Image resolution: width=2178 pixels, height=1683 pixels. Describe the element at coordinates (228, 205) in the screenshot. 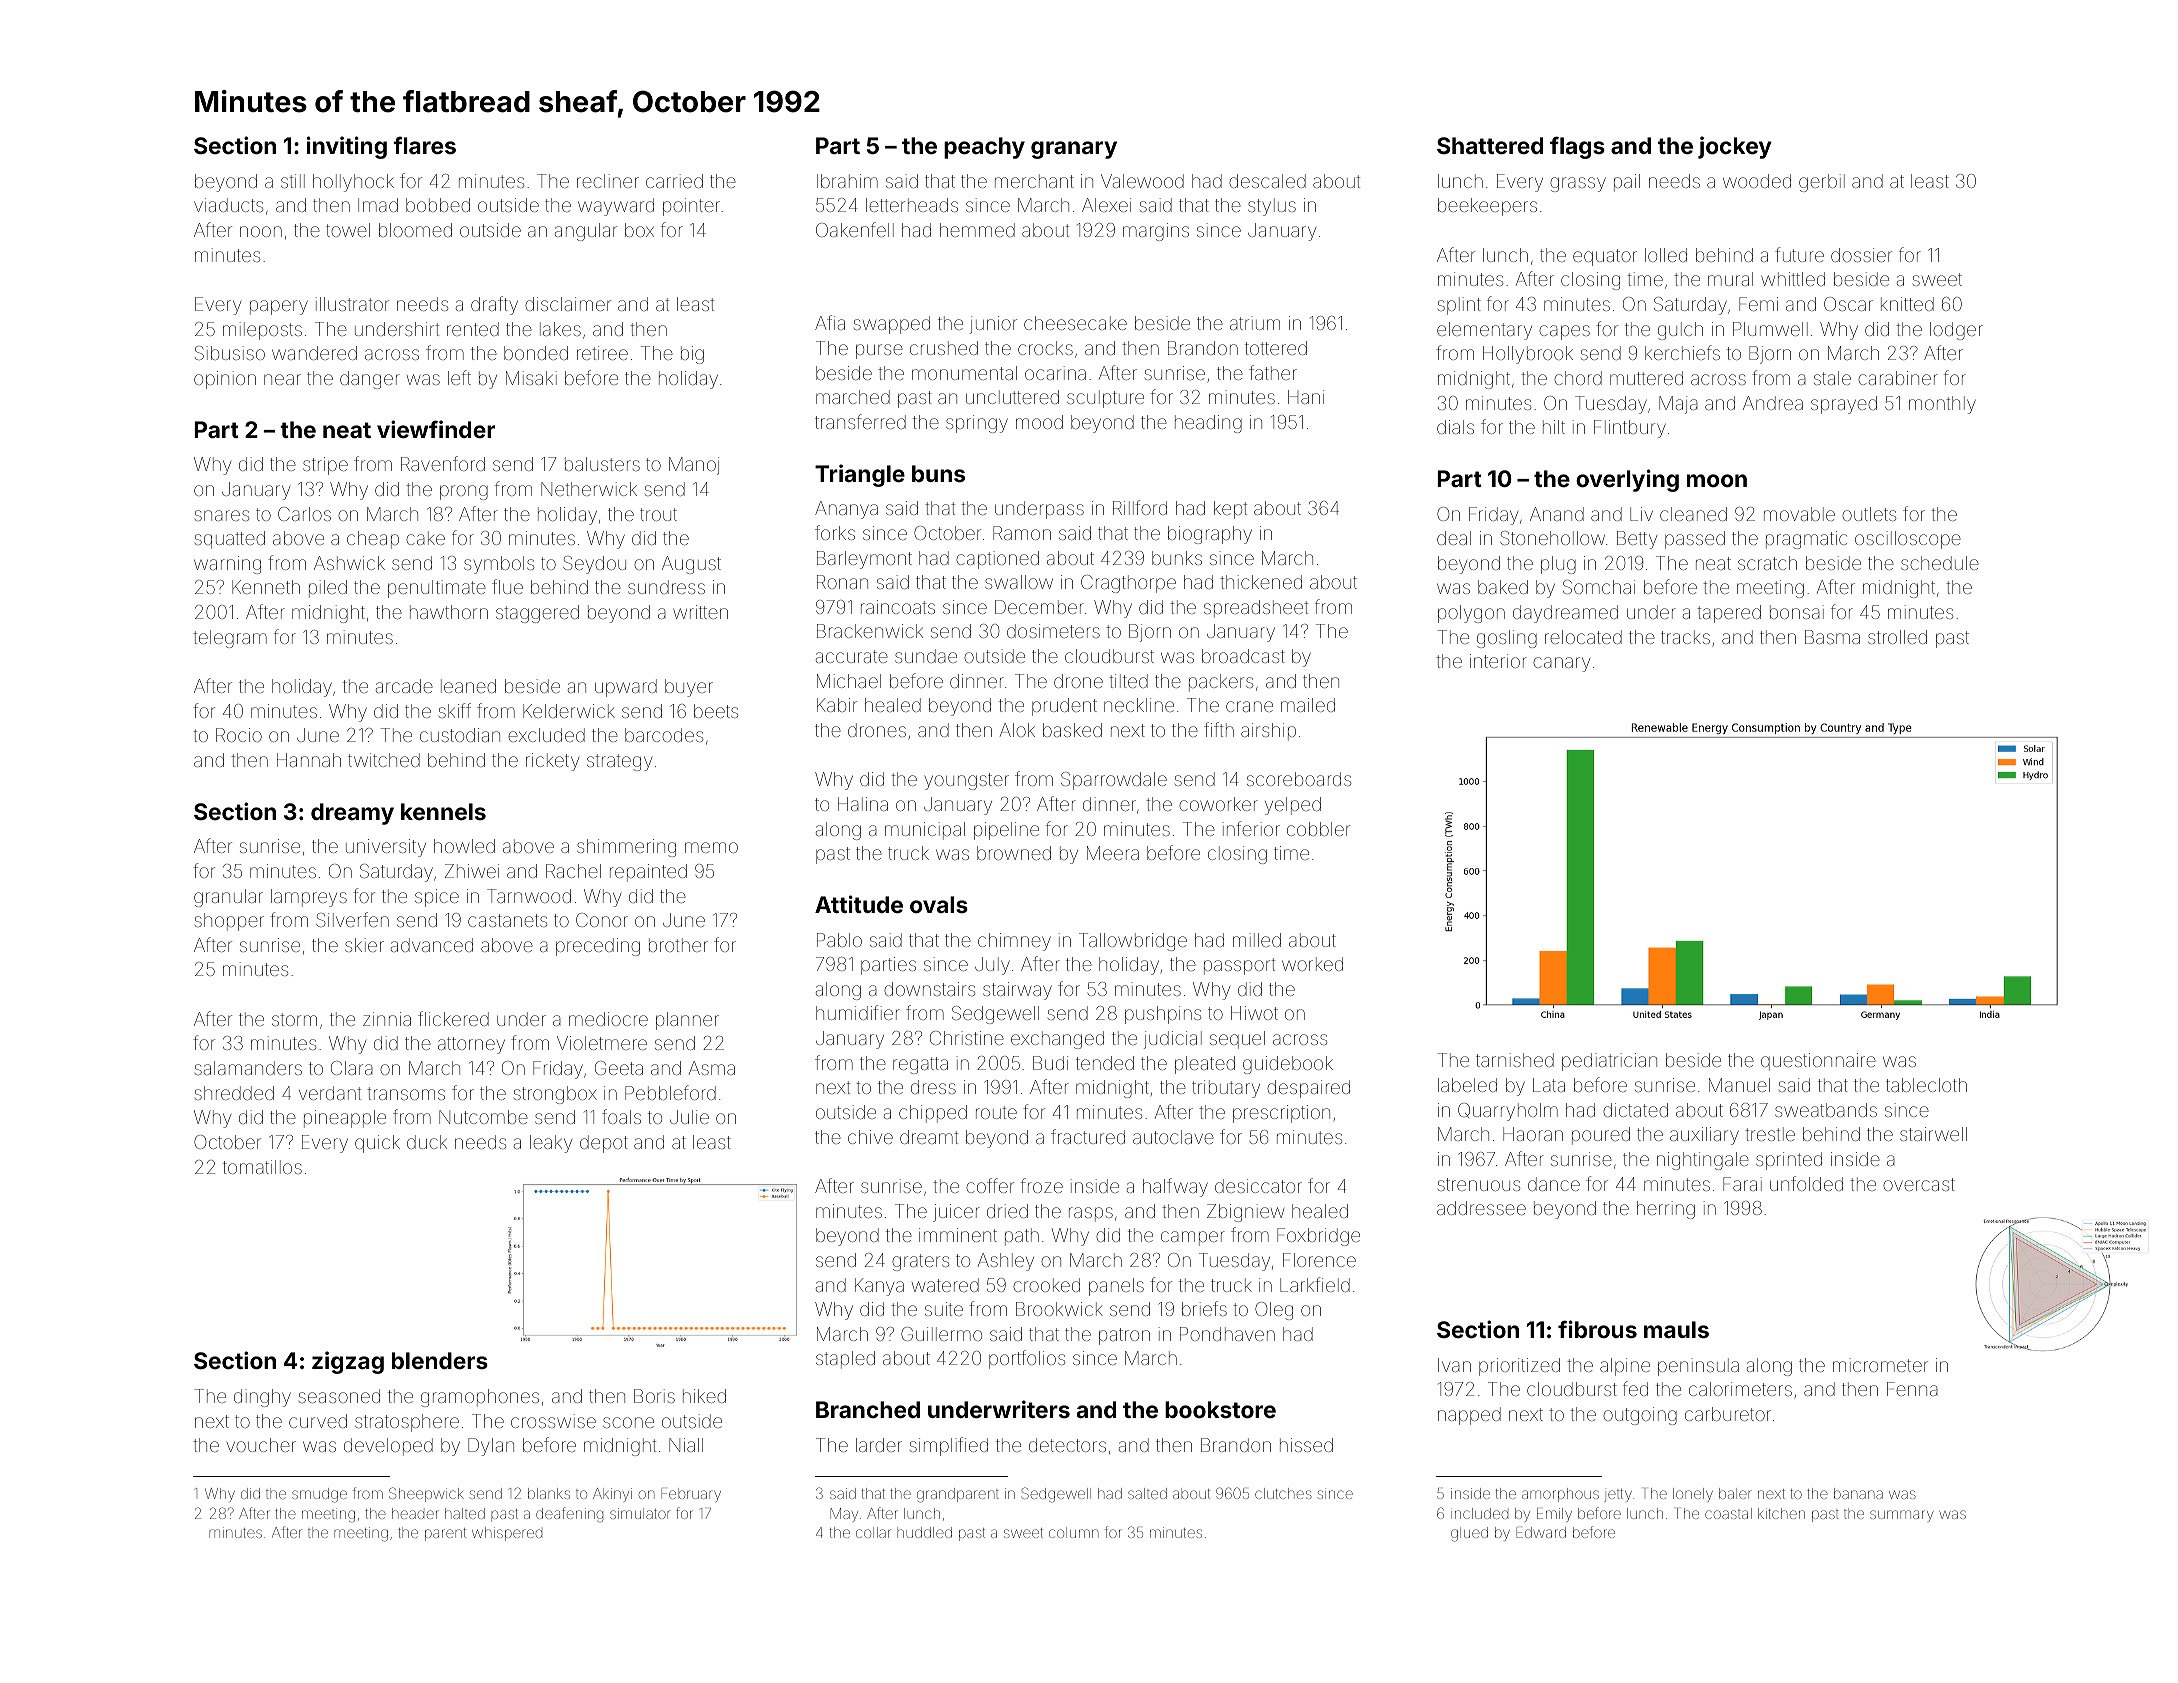

I see `viaducts` at that location.
